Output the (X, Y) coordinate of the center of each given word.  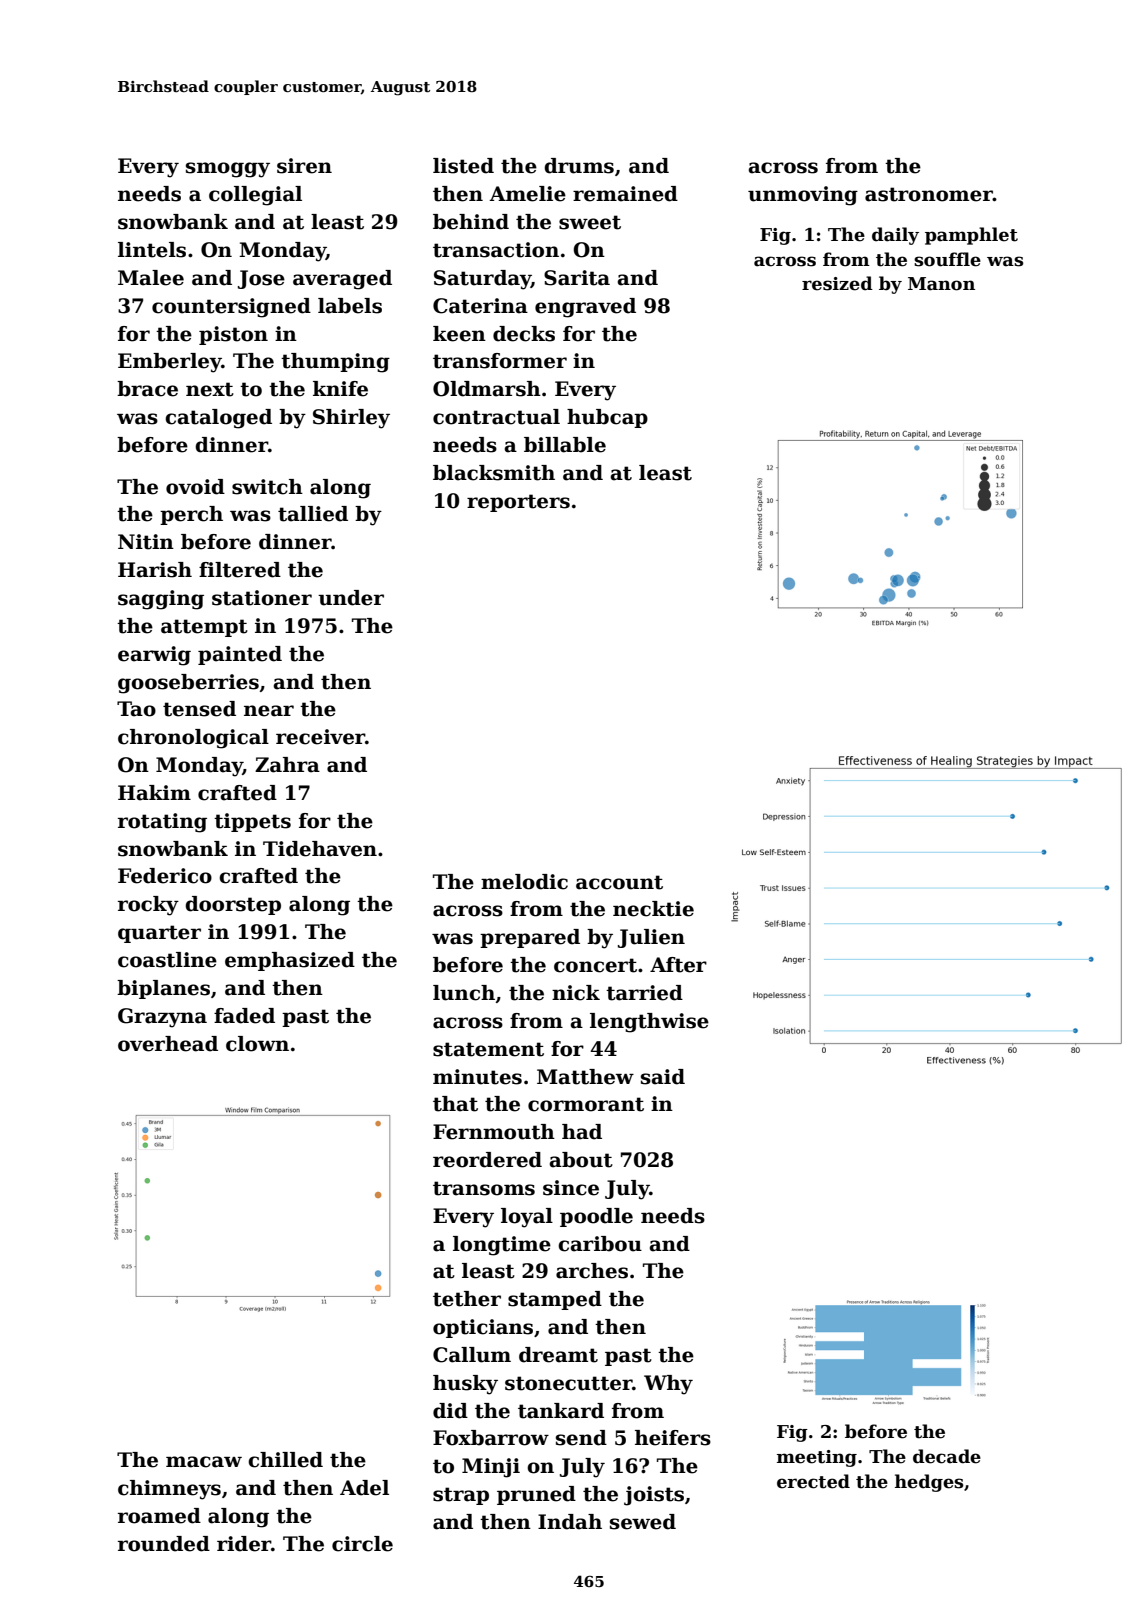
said (663, 1077)
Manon (941, 284)
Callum (472, 1355)
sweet (590, 222)
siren (304, 166)
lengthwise (649, 1023)
